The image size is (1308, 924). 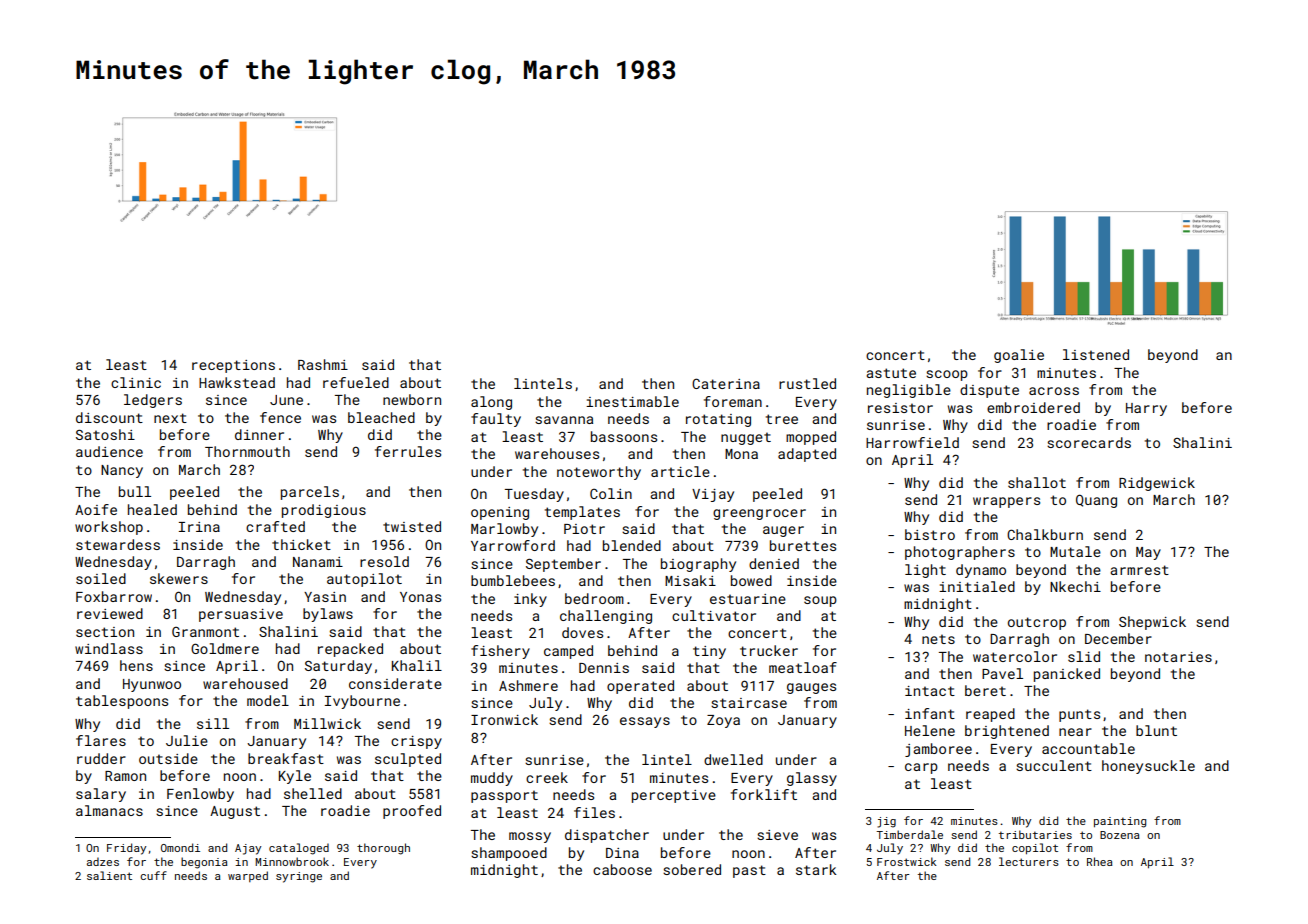 What do you see at coordinates (417, 665) in the screenshot?
I see `Khalil` at bounding box center [417, 665].
